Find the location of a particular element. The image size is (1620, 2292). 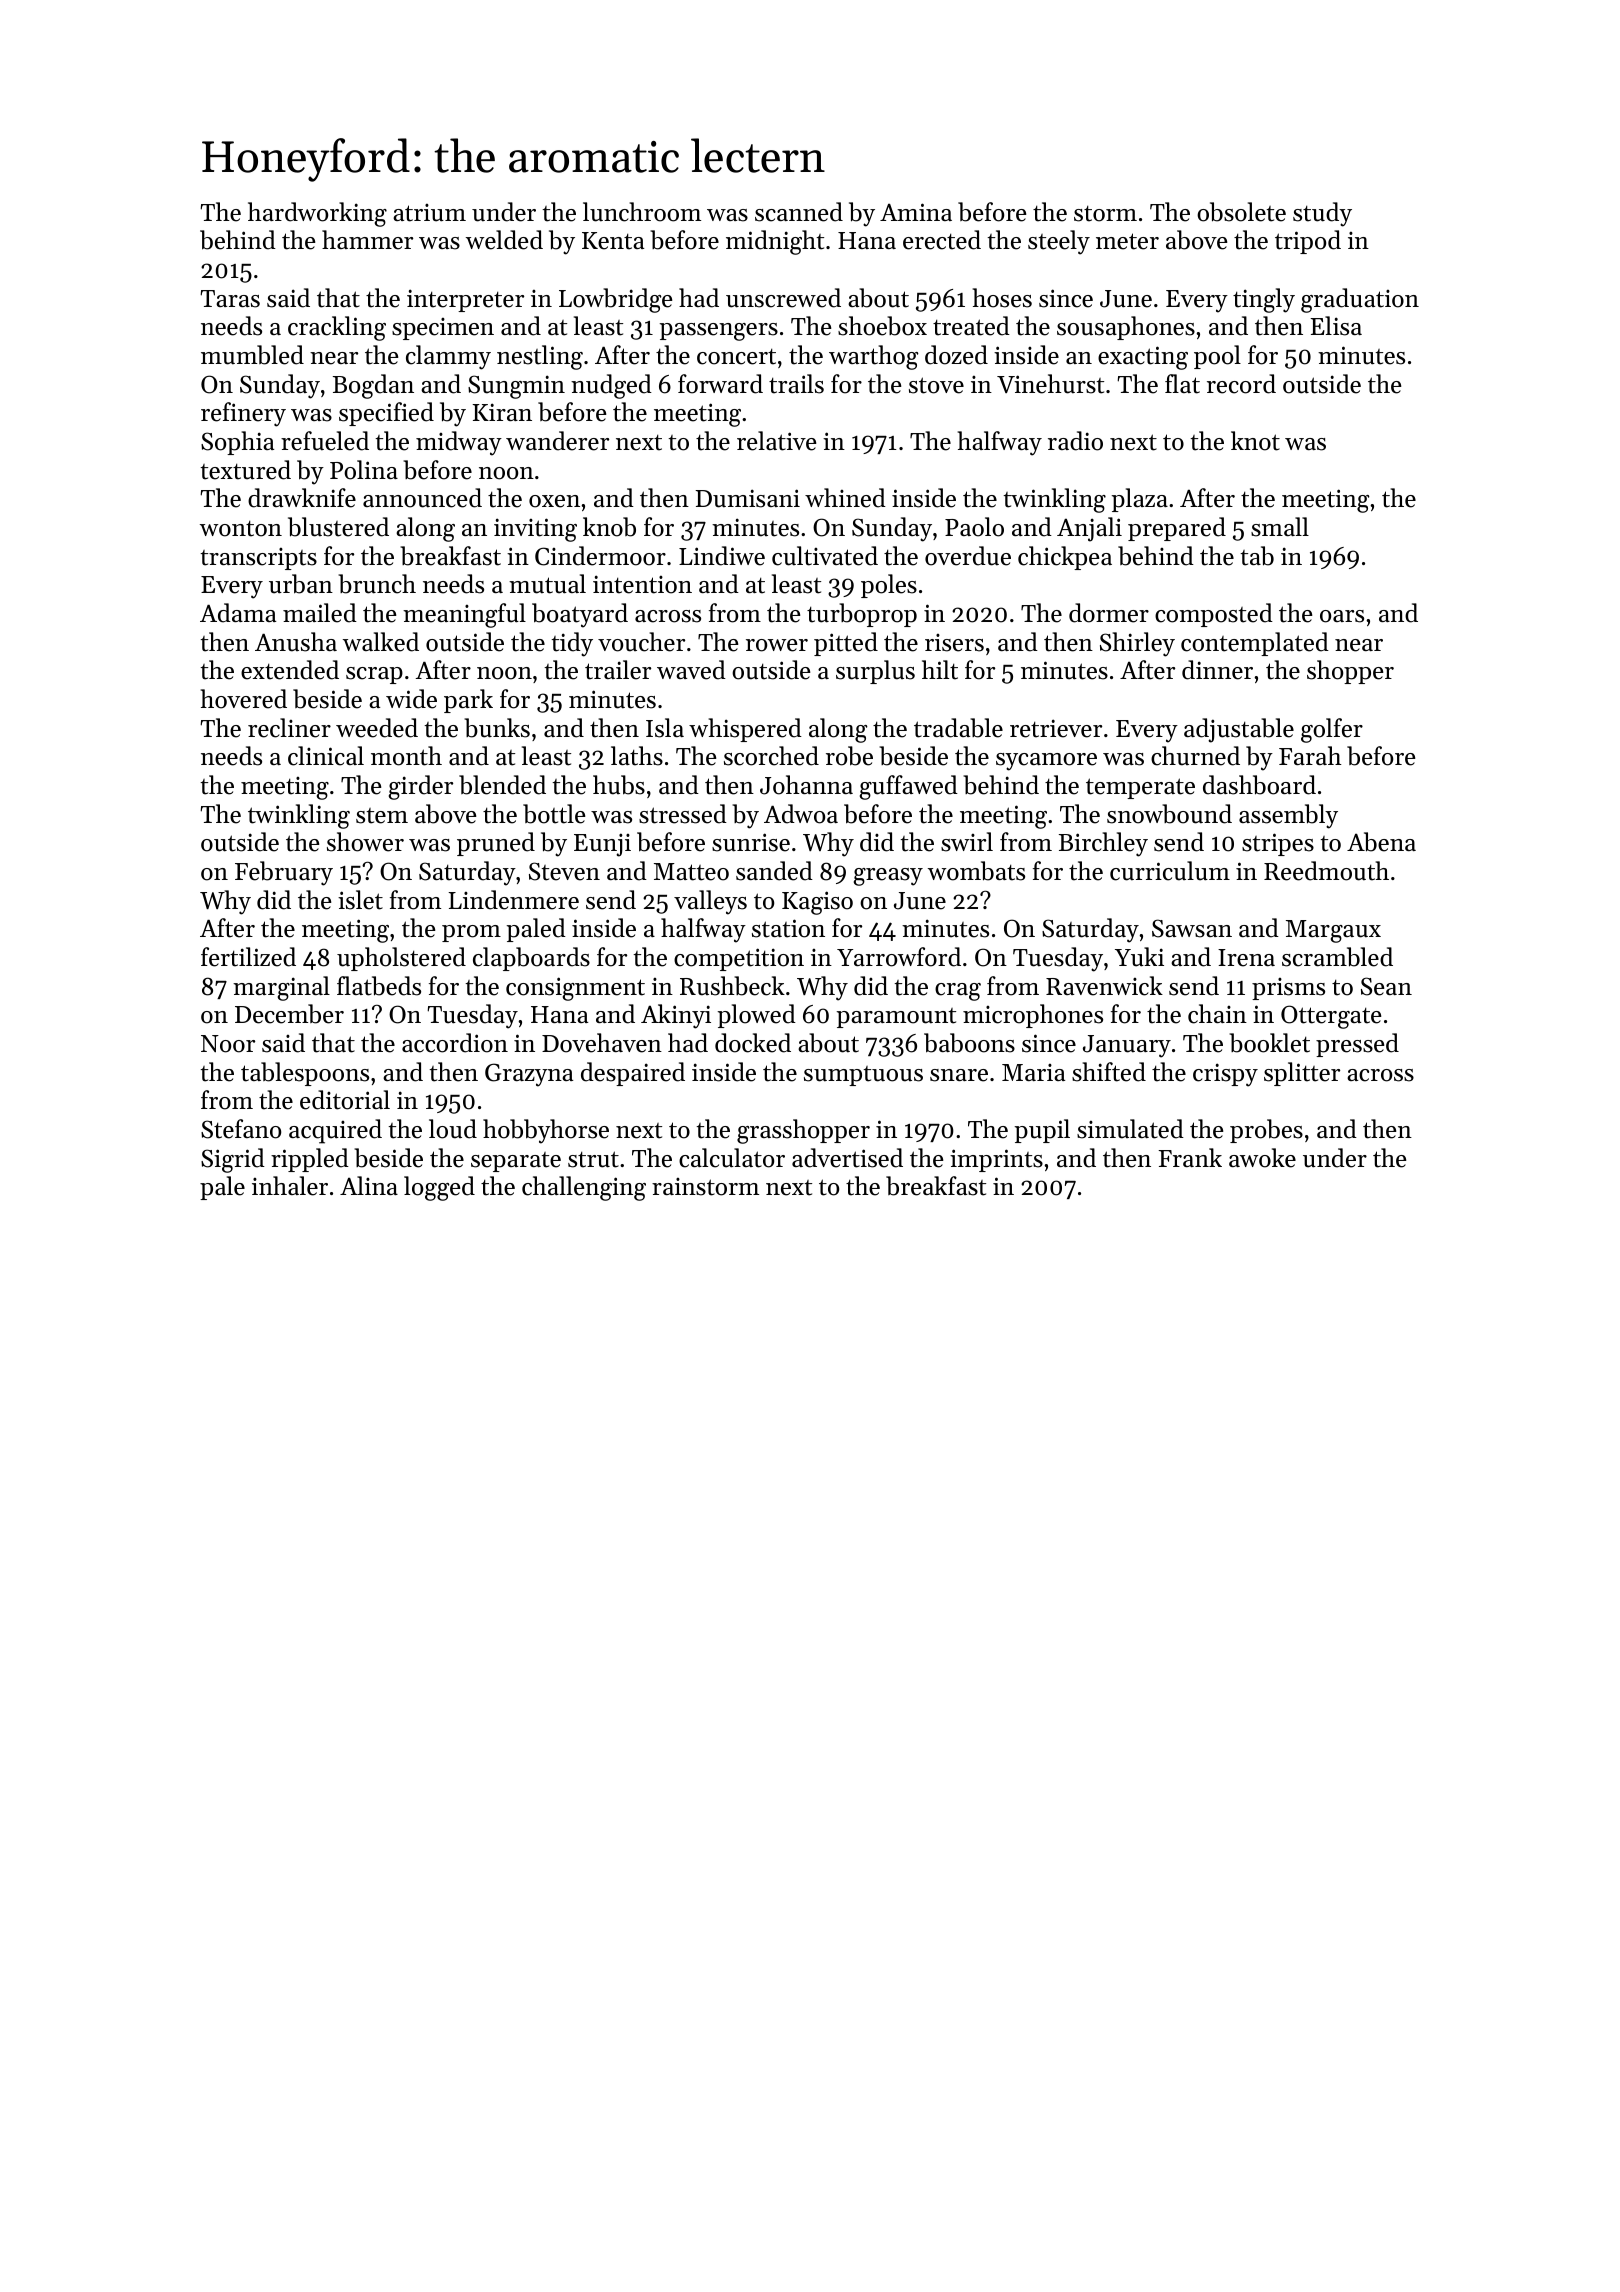

splitter is located at coordinates (1302, 1074).
